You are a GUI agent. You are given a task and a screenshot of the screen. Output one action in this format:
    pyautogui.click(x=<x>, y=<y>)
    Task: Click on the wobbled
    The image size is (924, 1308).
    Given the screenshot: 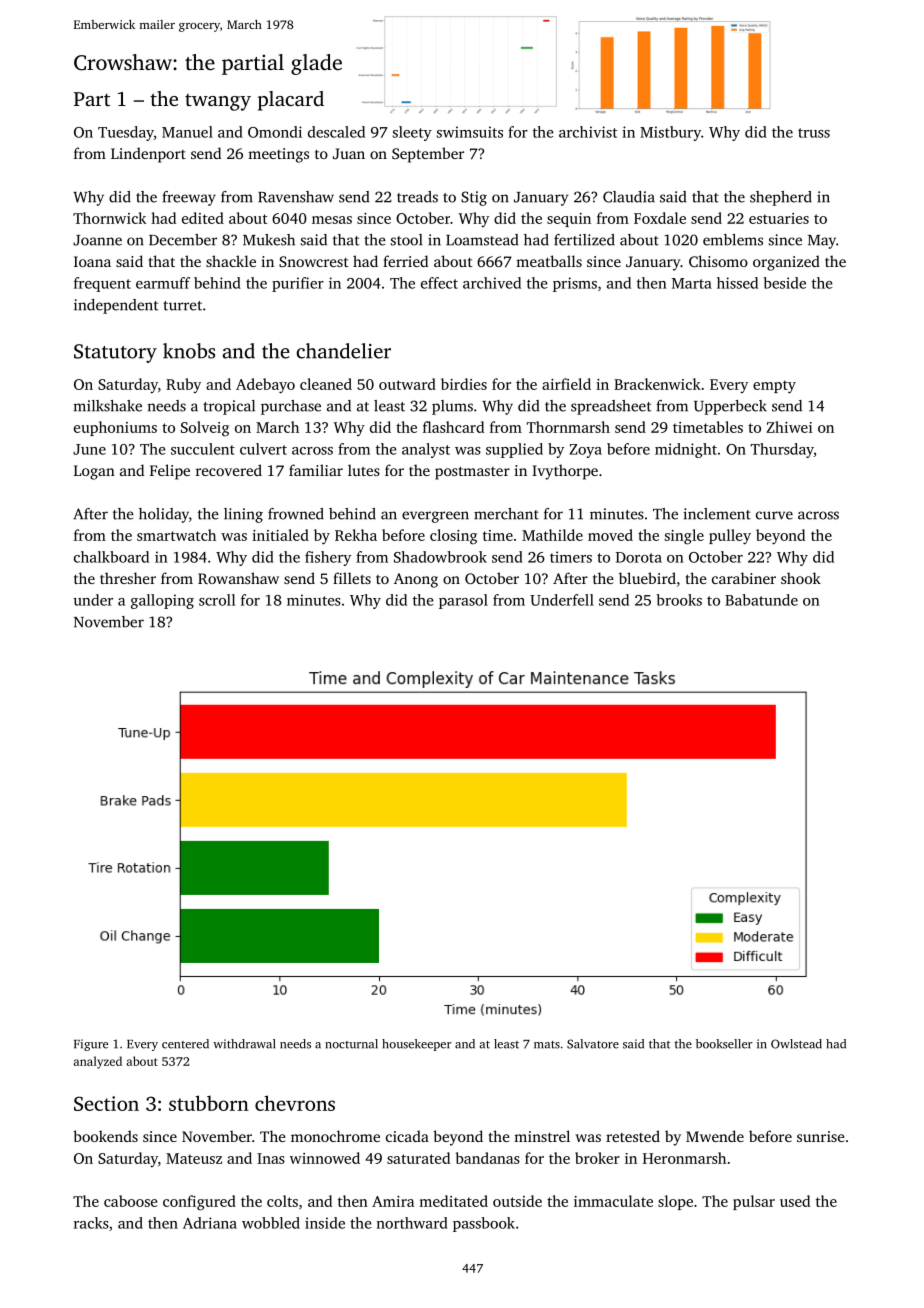 What is the action you would take?
    pyautogui.click(x=271, y=1223)
